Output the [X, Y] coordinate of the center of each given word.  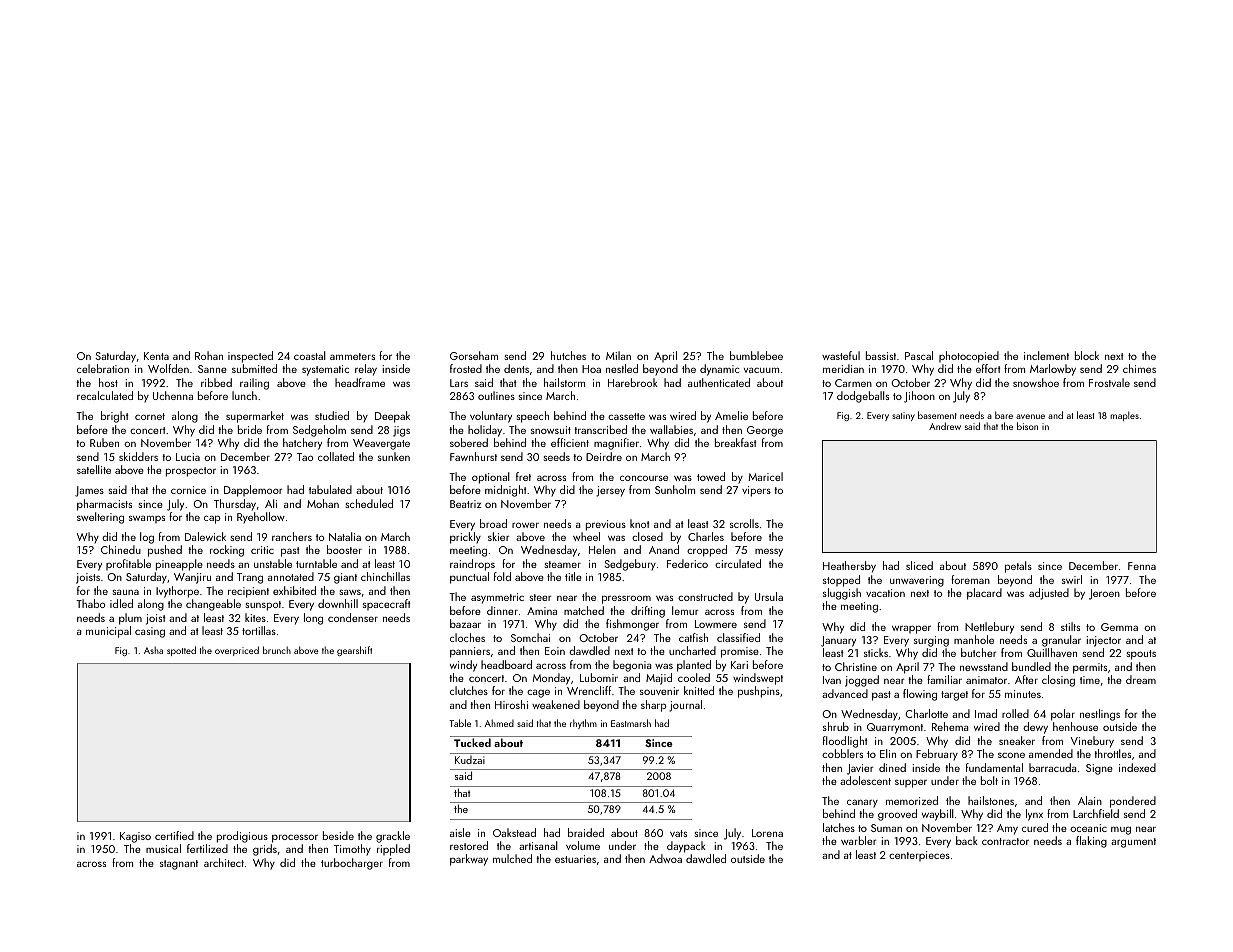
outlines [496, 395]
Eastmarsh [631, 723]
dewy [1035, 728]
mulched [512, 858]
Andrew [945, 426]
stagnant [179, 865]
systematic [325, 370]
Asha [153, 650]
